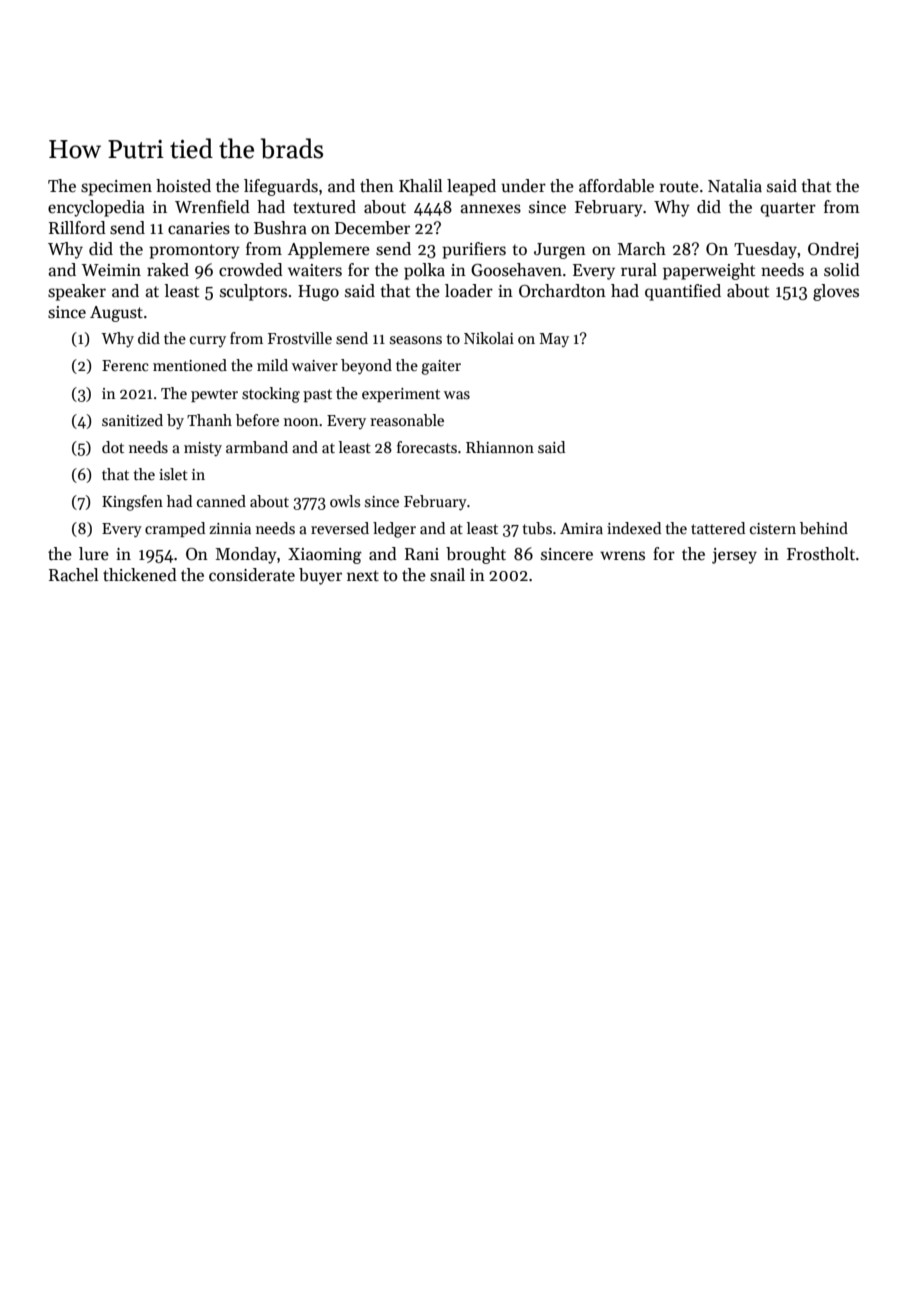  Describe the element at coordinates (183, 186) in the screenshot. I see `hoisted` at that location.
